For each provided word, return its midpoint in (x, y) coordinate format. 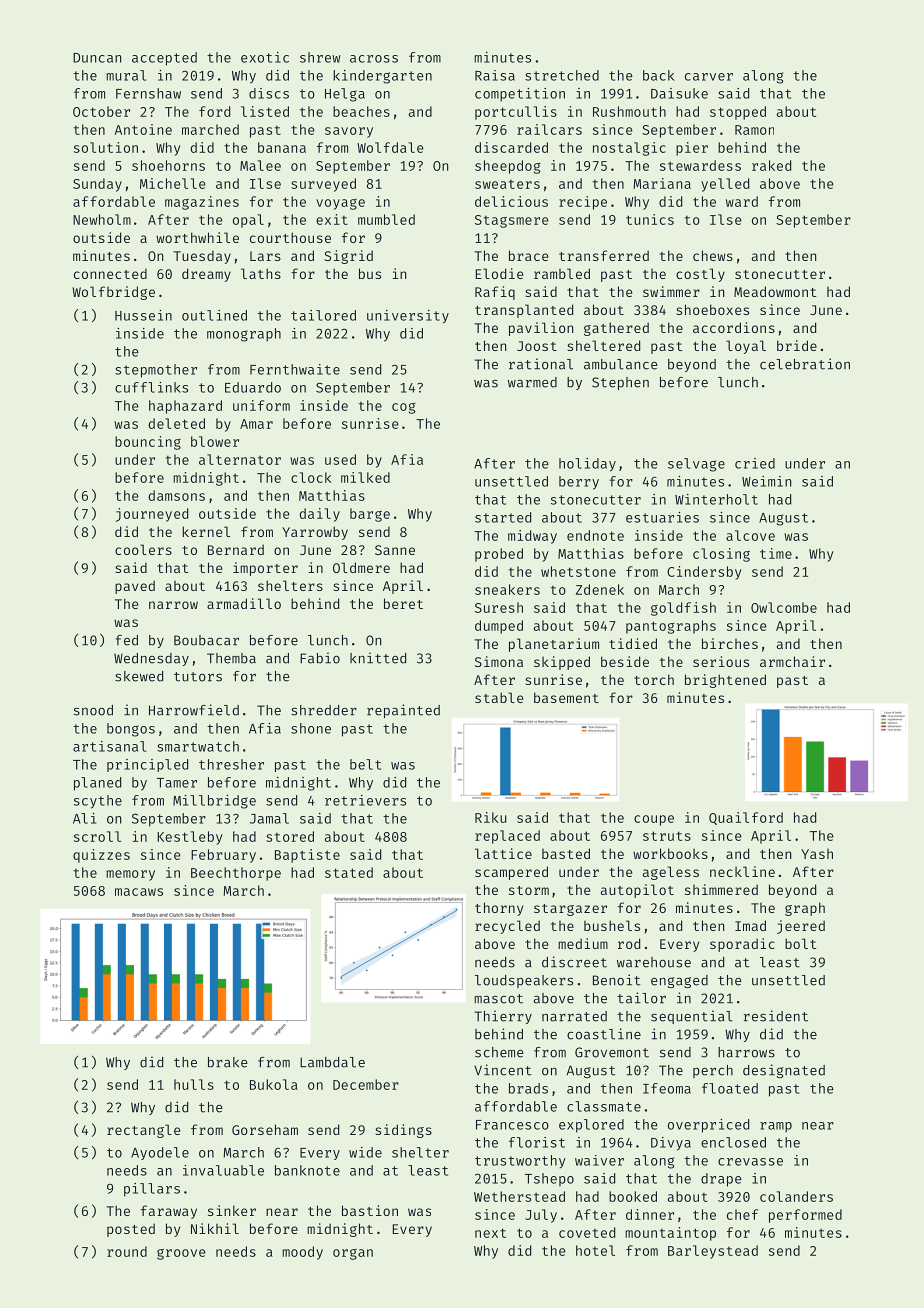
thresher (231, 764)
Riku (490, 817)
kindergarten (382, 77)
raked (771, 165)
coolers (143, 549)
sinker (232, 1210)
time (776, 553)
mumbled (386, 219)
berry (579, 483)
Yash (817, 854)
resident (776, 1016)
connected (110, 273)
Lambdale (332, 1062)
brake (228, 1062)
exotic (265, 57)
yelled (725, 185)
